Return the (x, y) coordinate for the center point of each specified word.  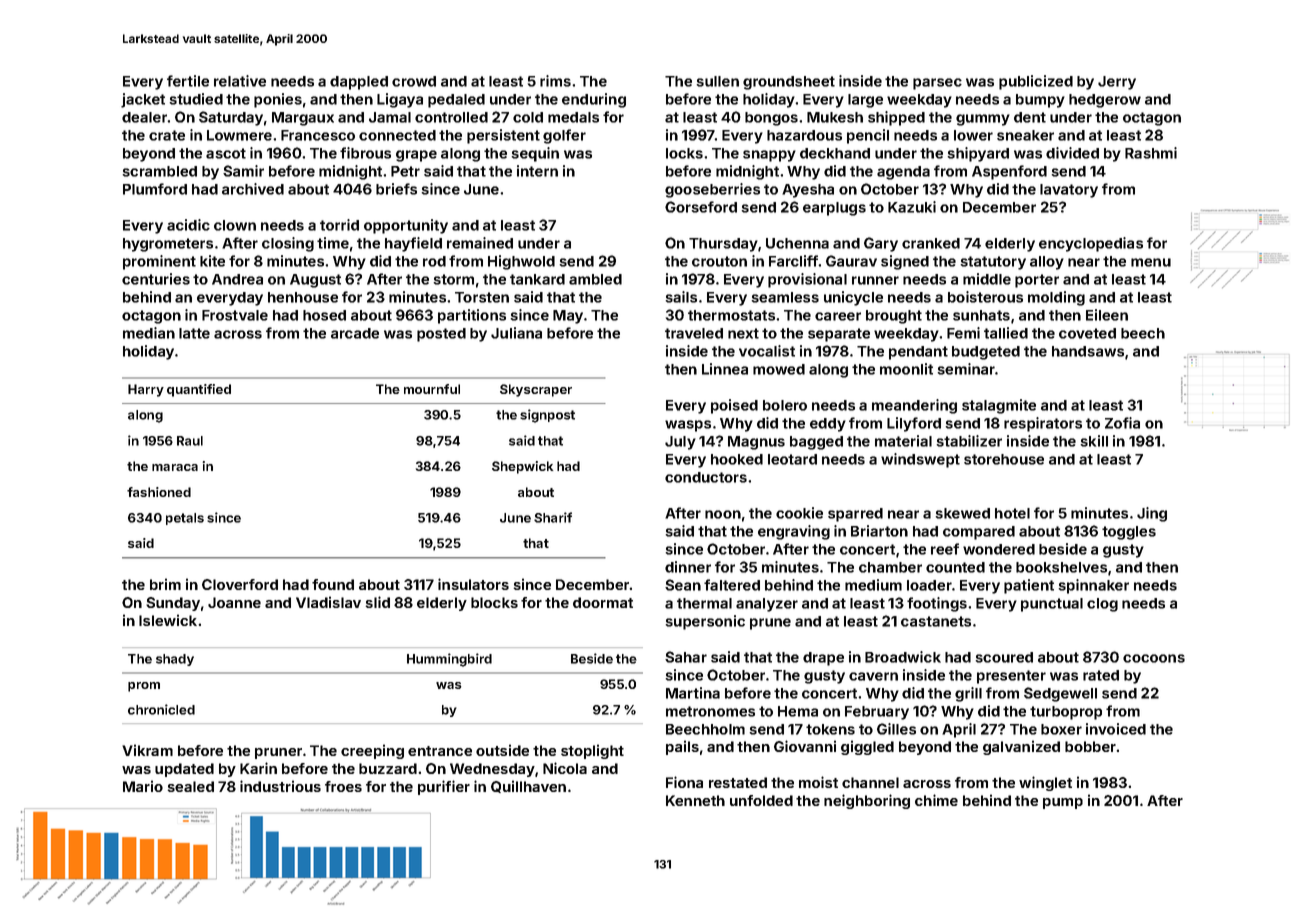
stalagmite (999, 406)
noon (723, 514)
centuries (156, 279)
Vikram (147, 750)
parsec (937, 84)
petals (185, 519)
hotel (1012, 513)
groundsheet (789, 83)
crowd (414, 81)
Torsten (482, 297)
